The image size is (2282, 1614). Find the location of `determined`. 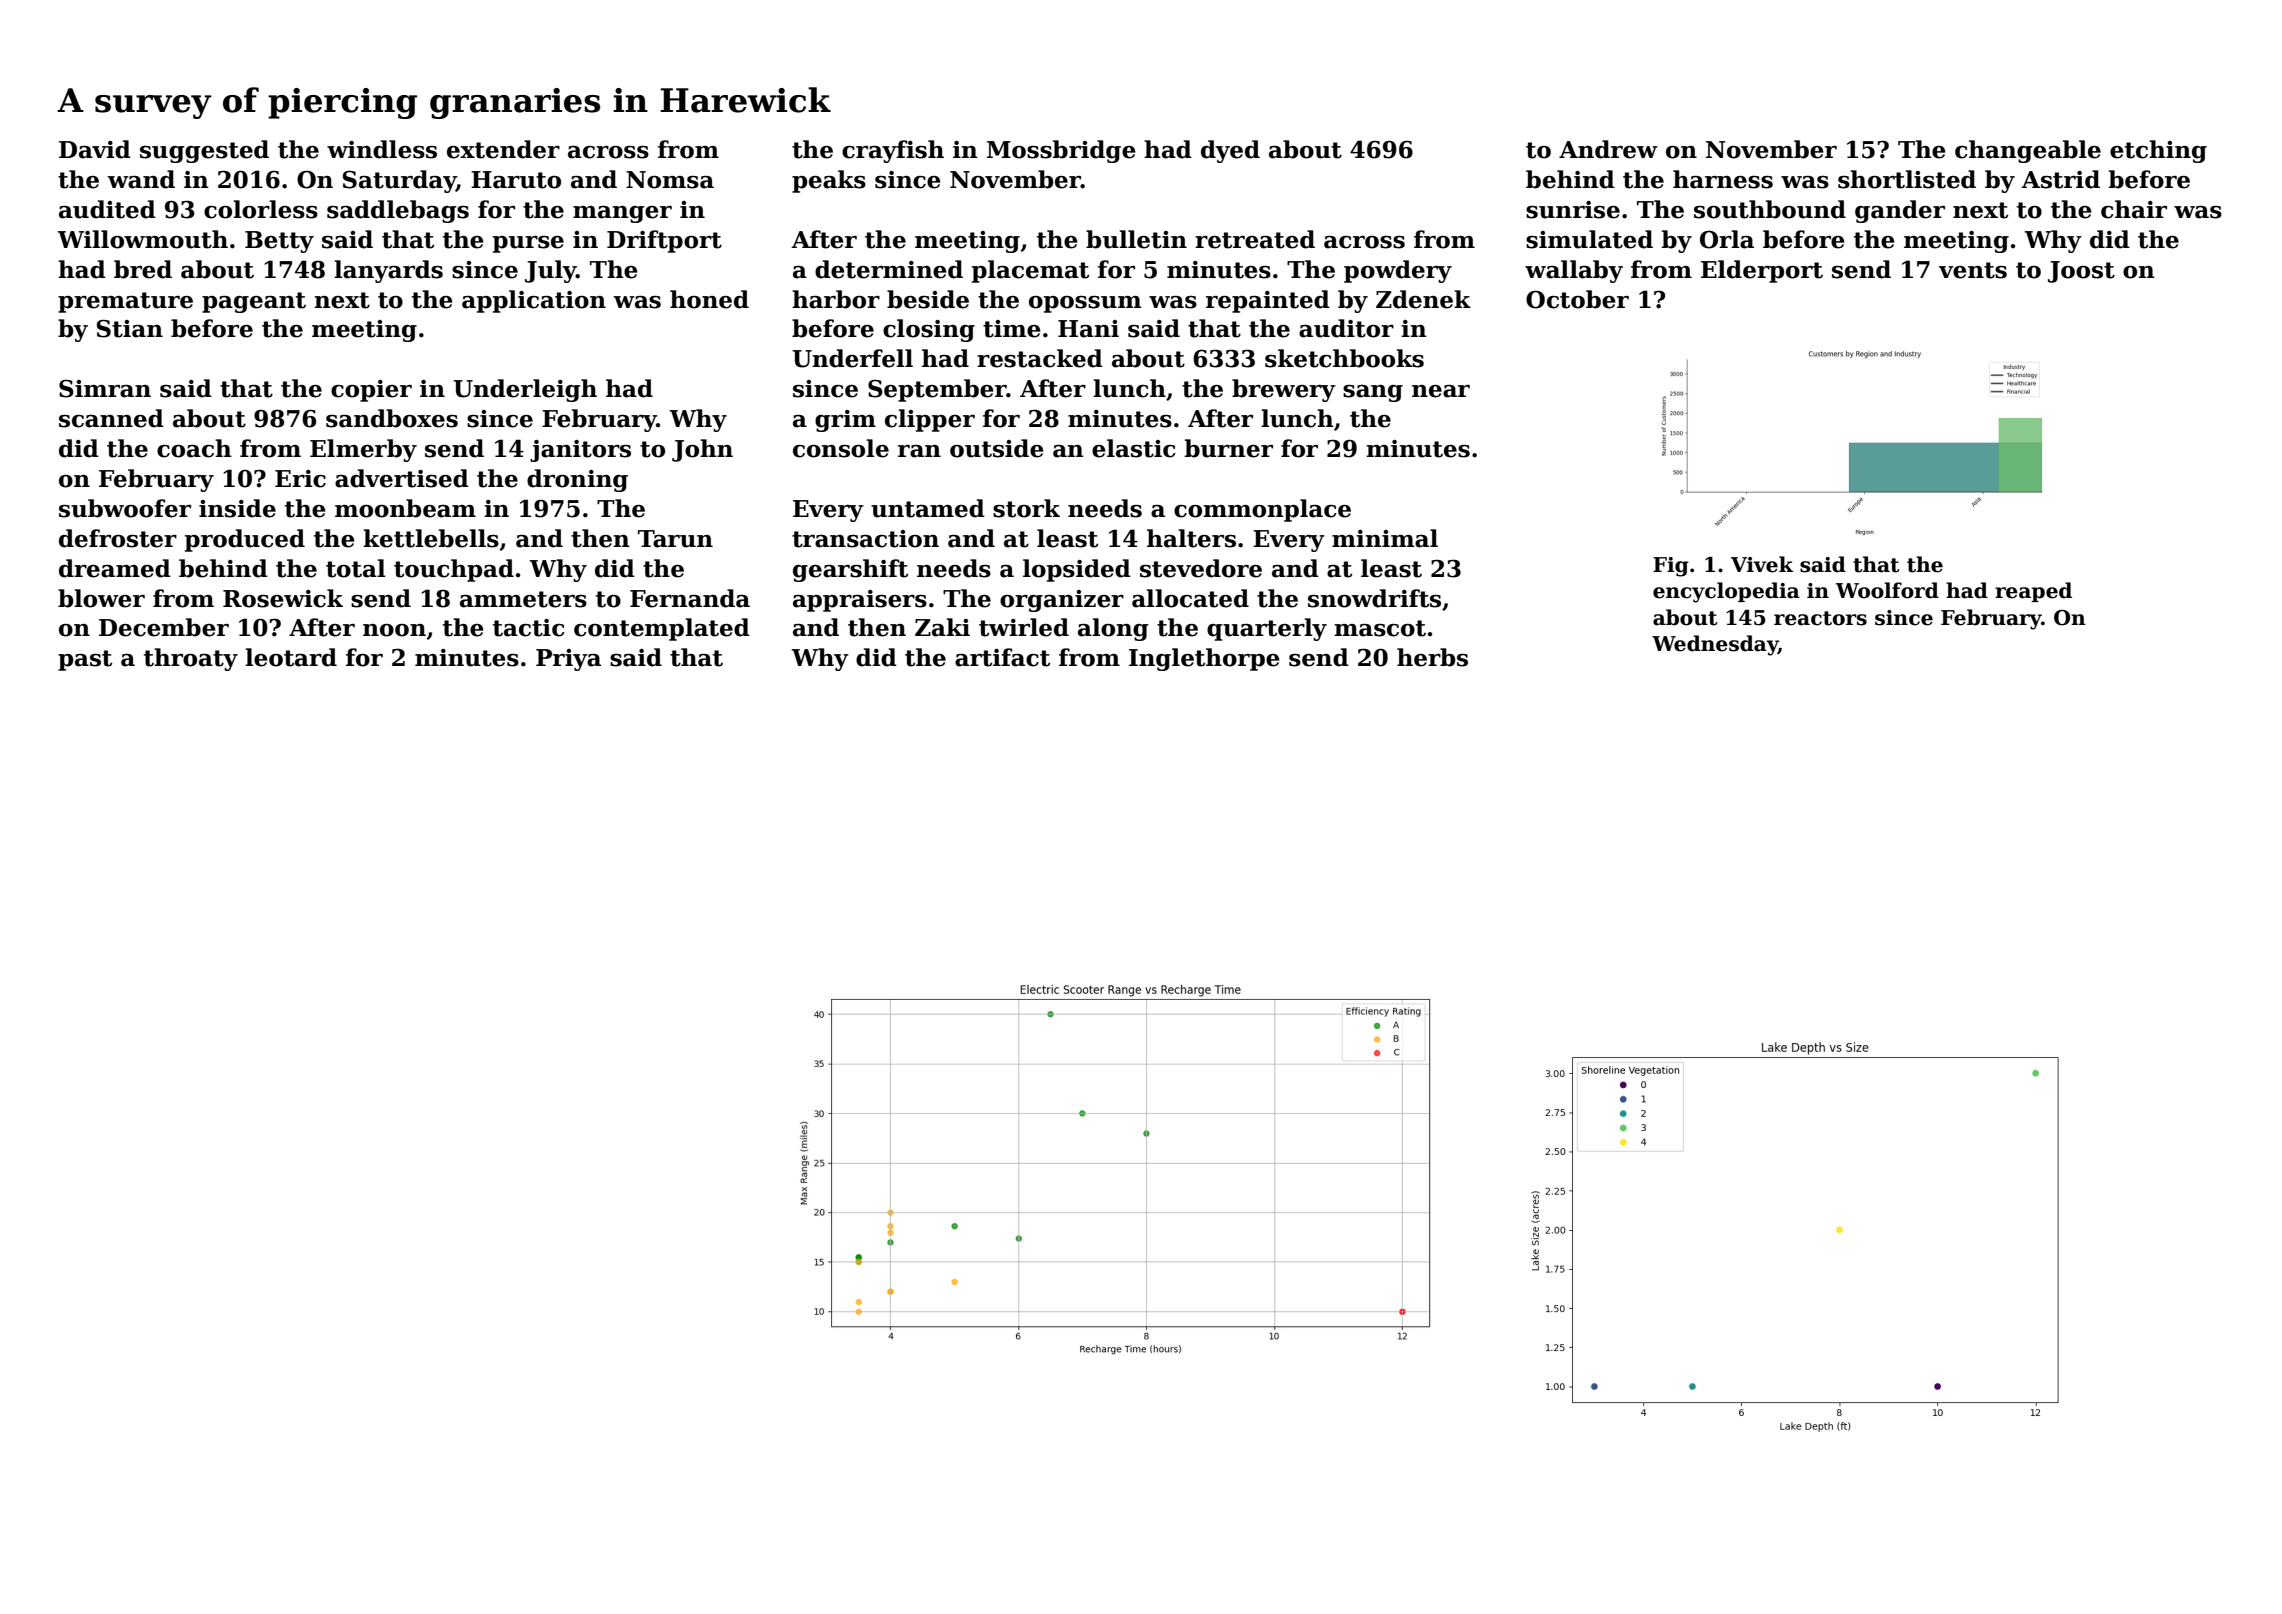

determined is located at coordinates (889, 269).
